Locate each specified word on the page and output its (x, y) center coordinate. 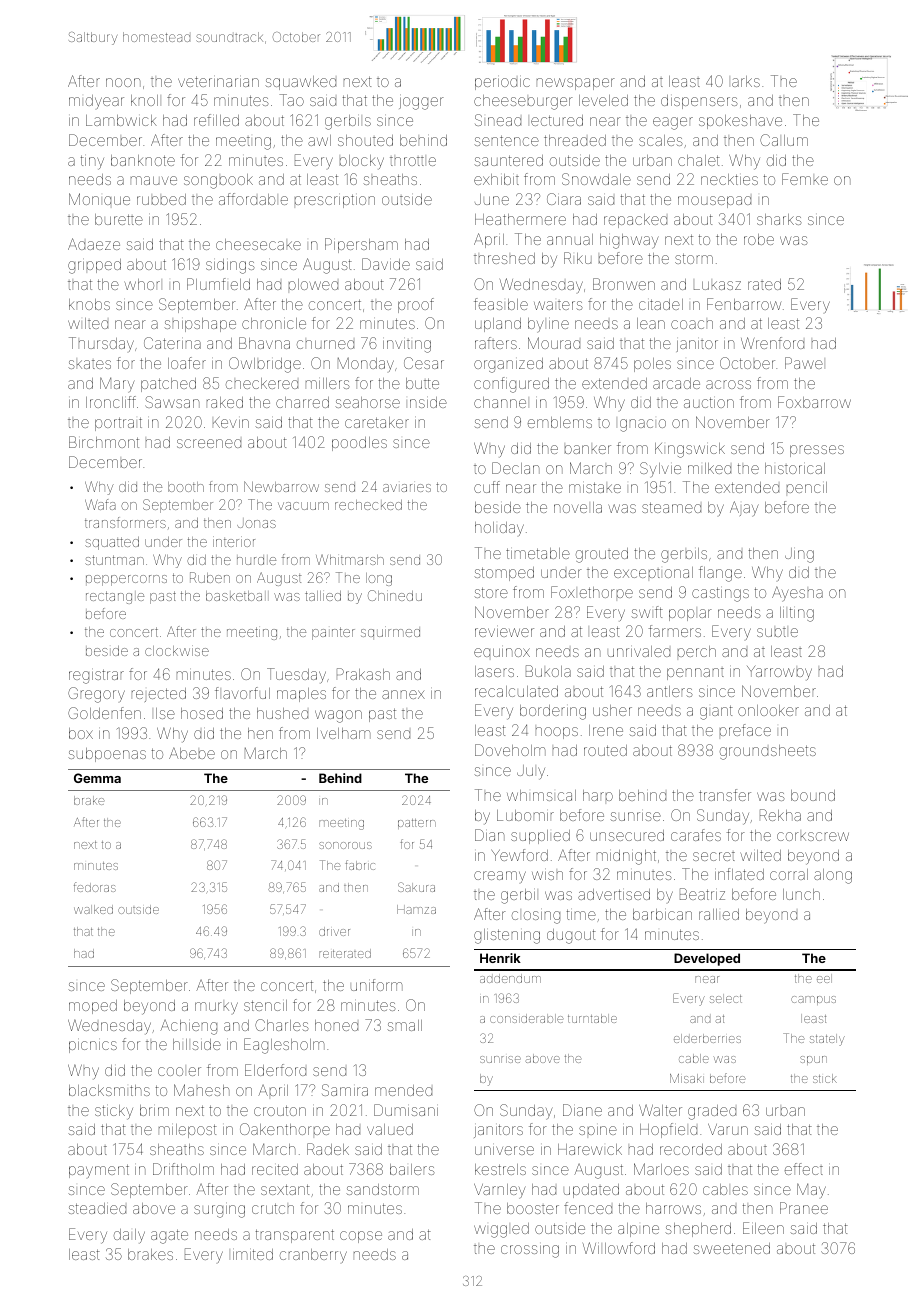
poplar (690, 615)
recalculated (516, 691)
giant (716, 712)
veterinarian (218, 81)
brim (154, 1110)
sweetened (731, 1248)
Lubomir (525, 815)
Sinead (498, 120)
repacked (635, 221)
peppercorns (126, 580)
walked (93, 909)
